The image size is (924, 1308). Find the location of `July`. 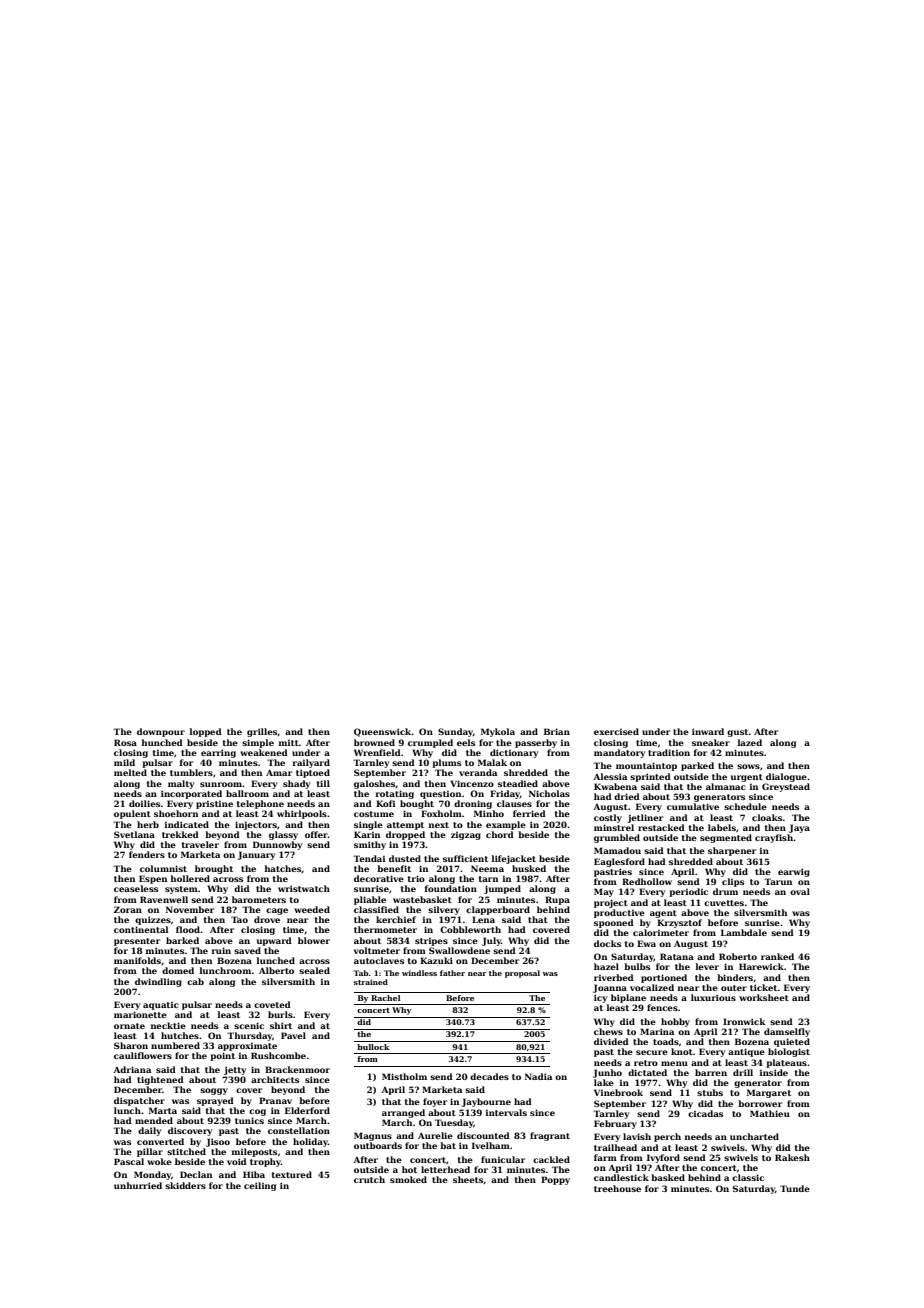

July is located at coordinates (491, 941).
